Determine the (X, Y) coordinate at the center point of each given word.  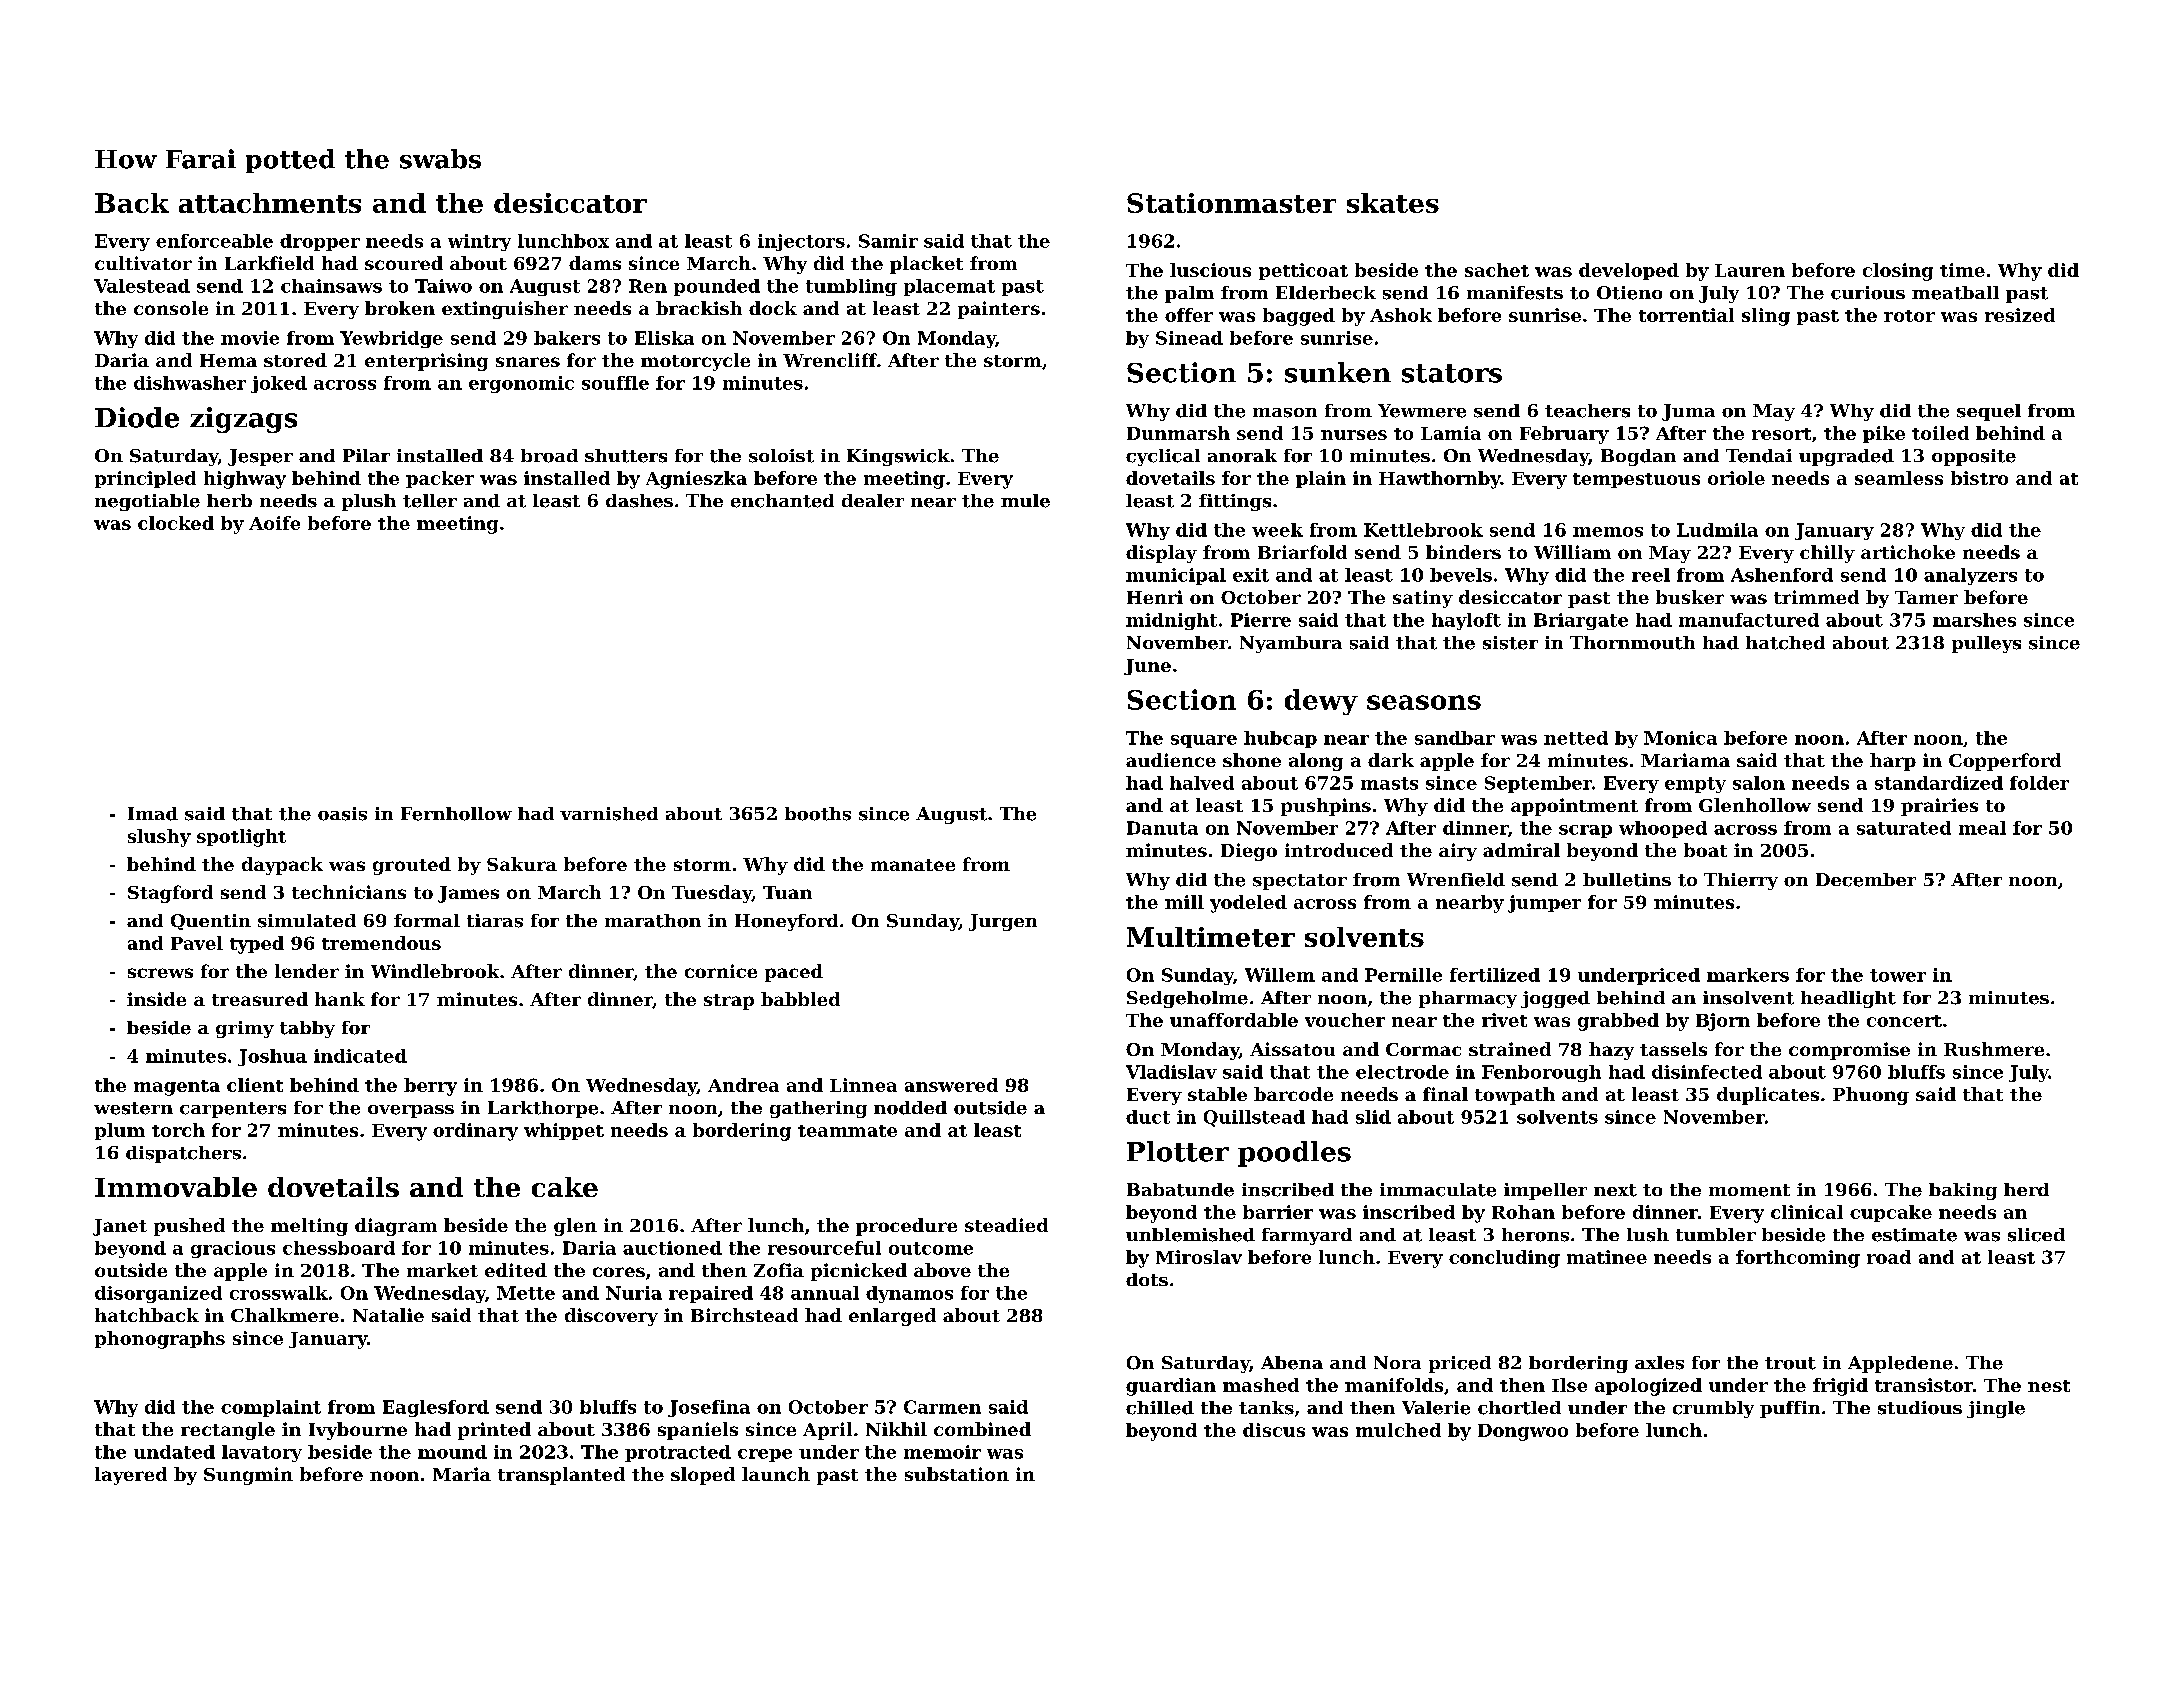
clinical (1807, 1212)
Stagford (170, 894)
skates (1393, 203)
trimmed (1816, 597)
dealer (873, 501)
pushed (189, 1227)
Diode (137, 417)
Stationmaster (1231, 203)
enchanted (782, 501)
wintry (479, 242)
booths (818, 814)
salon (1759, 783)
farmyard (1307, 1236)
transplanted (561, 1476)
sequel (1989, 412)
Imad (153, 814)
